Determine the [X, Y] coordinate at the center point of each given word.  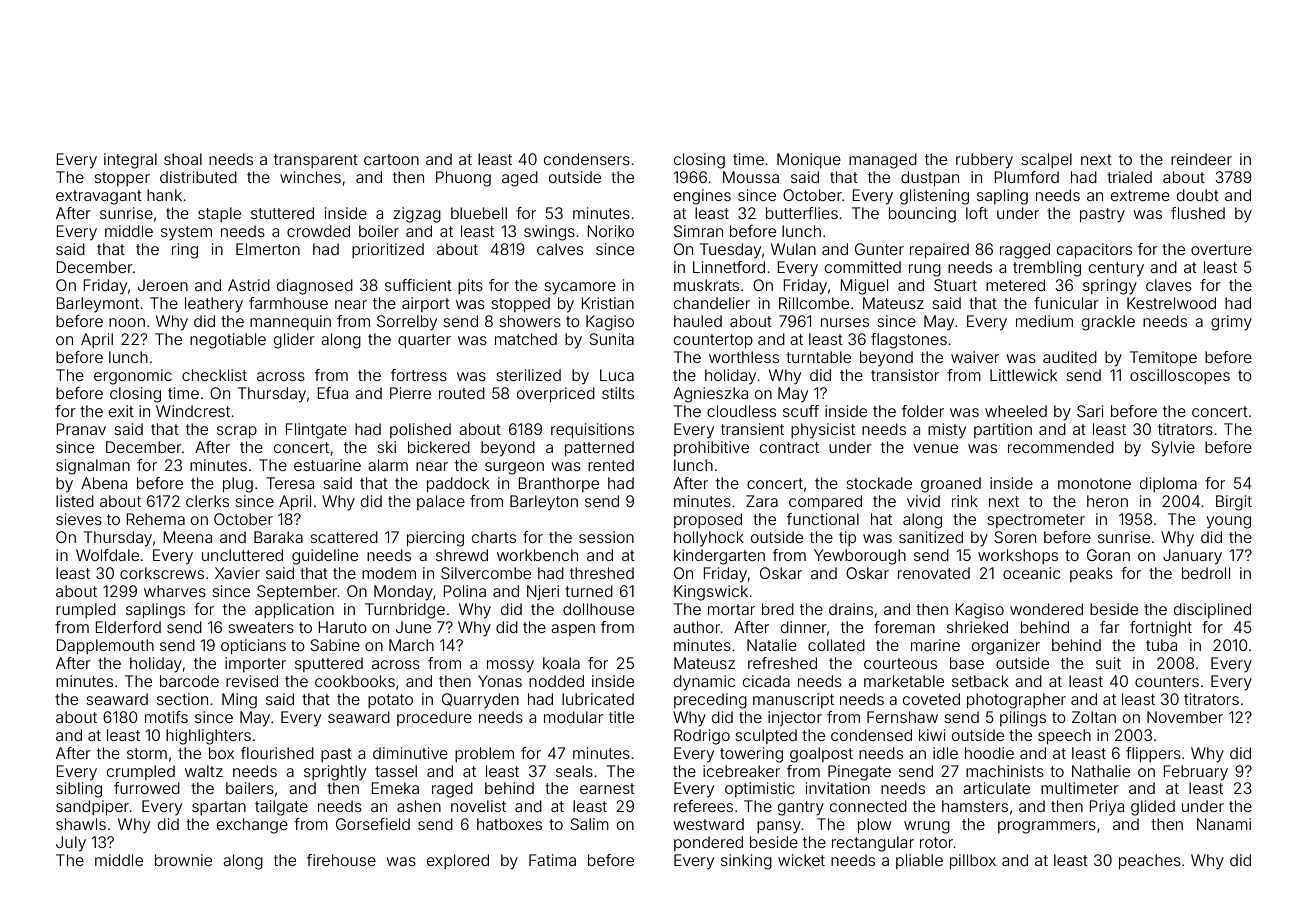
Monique [809, 160]
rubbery [984, 161]
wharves [175, 591]
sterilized [528, 375]
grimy [1231, 323]
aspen [573, 630]
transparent [316, 161]
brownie [183, 860]
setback [980, 681]
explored [458, 861]
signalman [93, 467]
